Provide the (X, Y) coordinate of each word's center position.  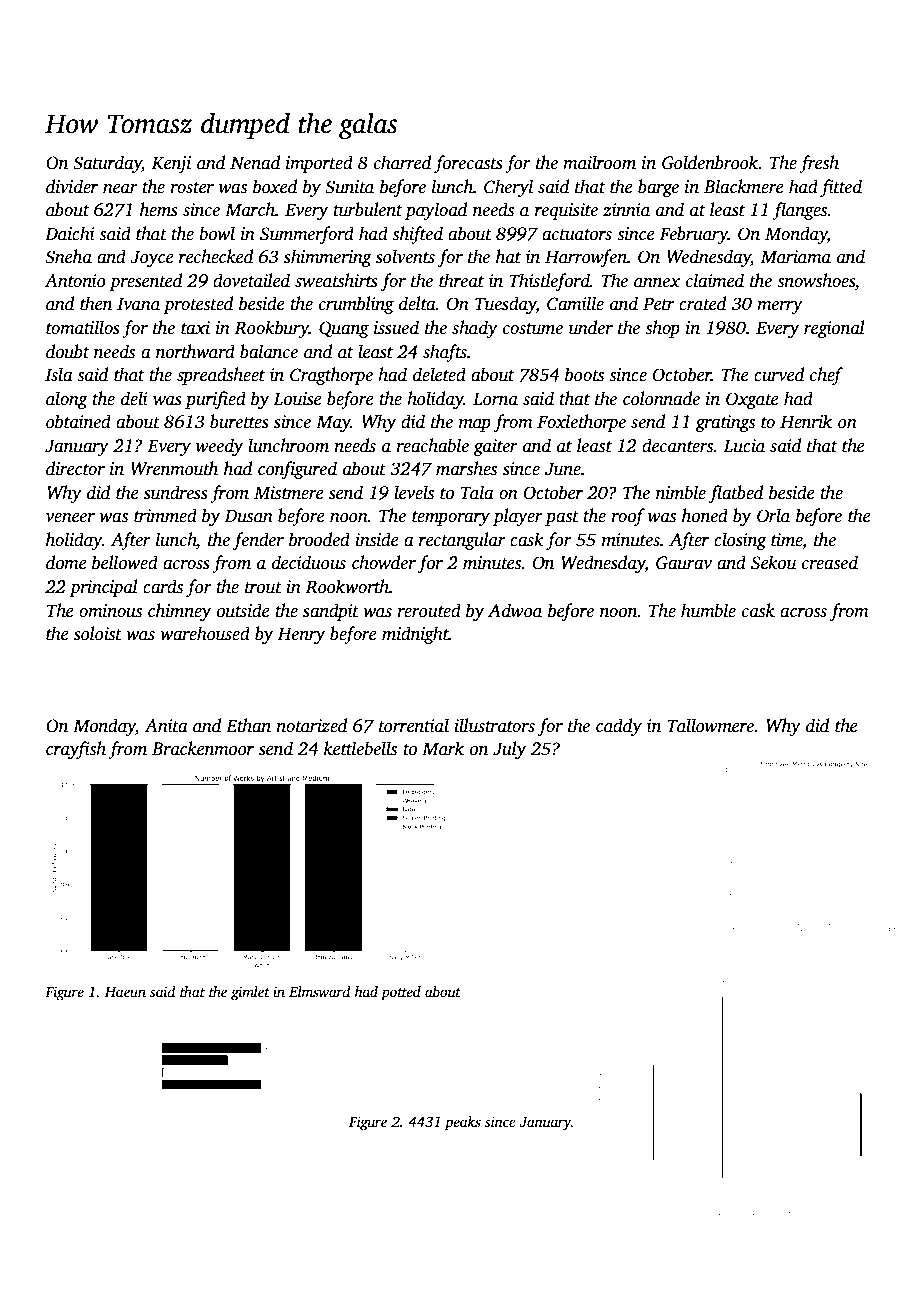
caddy (619, 727)
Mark (443, 748)
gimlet (250, 993)
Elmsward (319, 991)
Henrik (806, 421)
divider (72, 186)
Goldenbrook (710, 162)
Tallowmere (710, 725)
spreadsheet (221, 376)
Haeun (125, 992)
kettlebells (360, 748)
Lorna (495, 399)
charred (402, 162)
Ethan (248, 725)
